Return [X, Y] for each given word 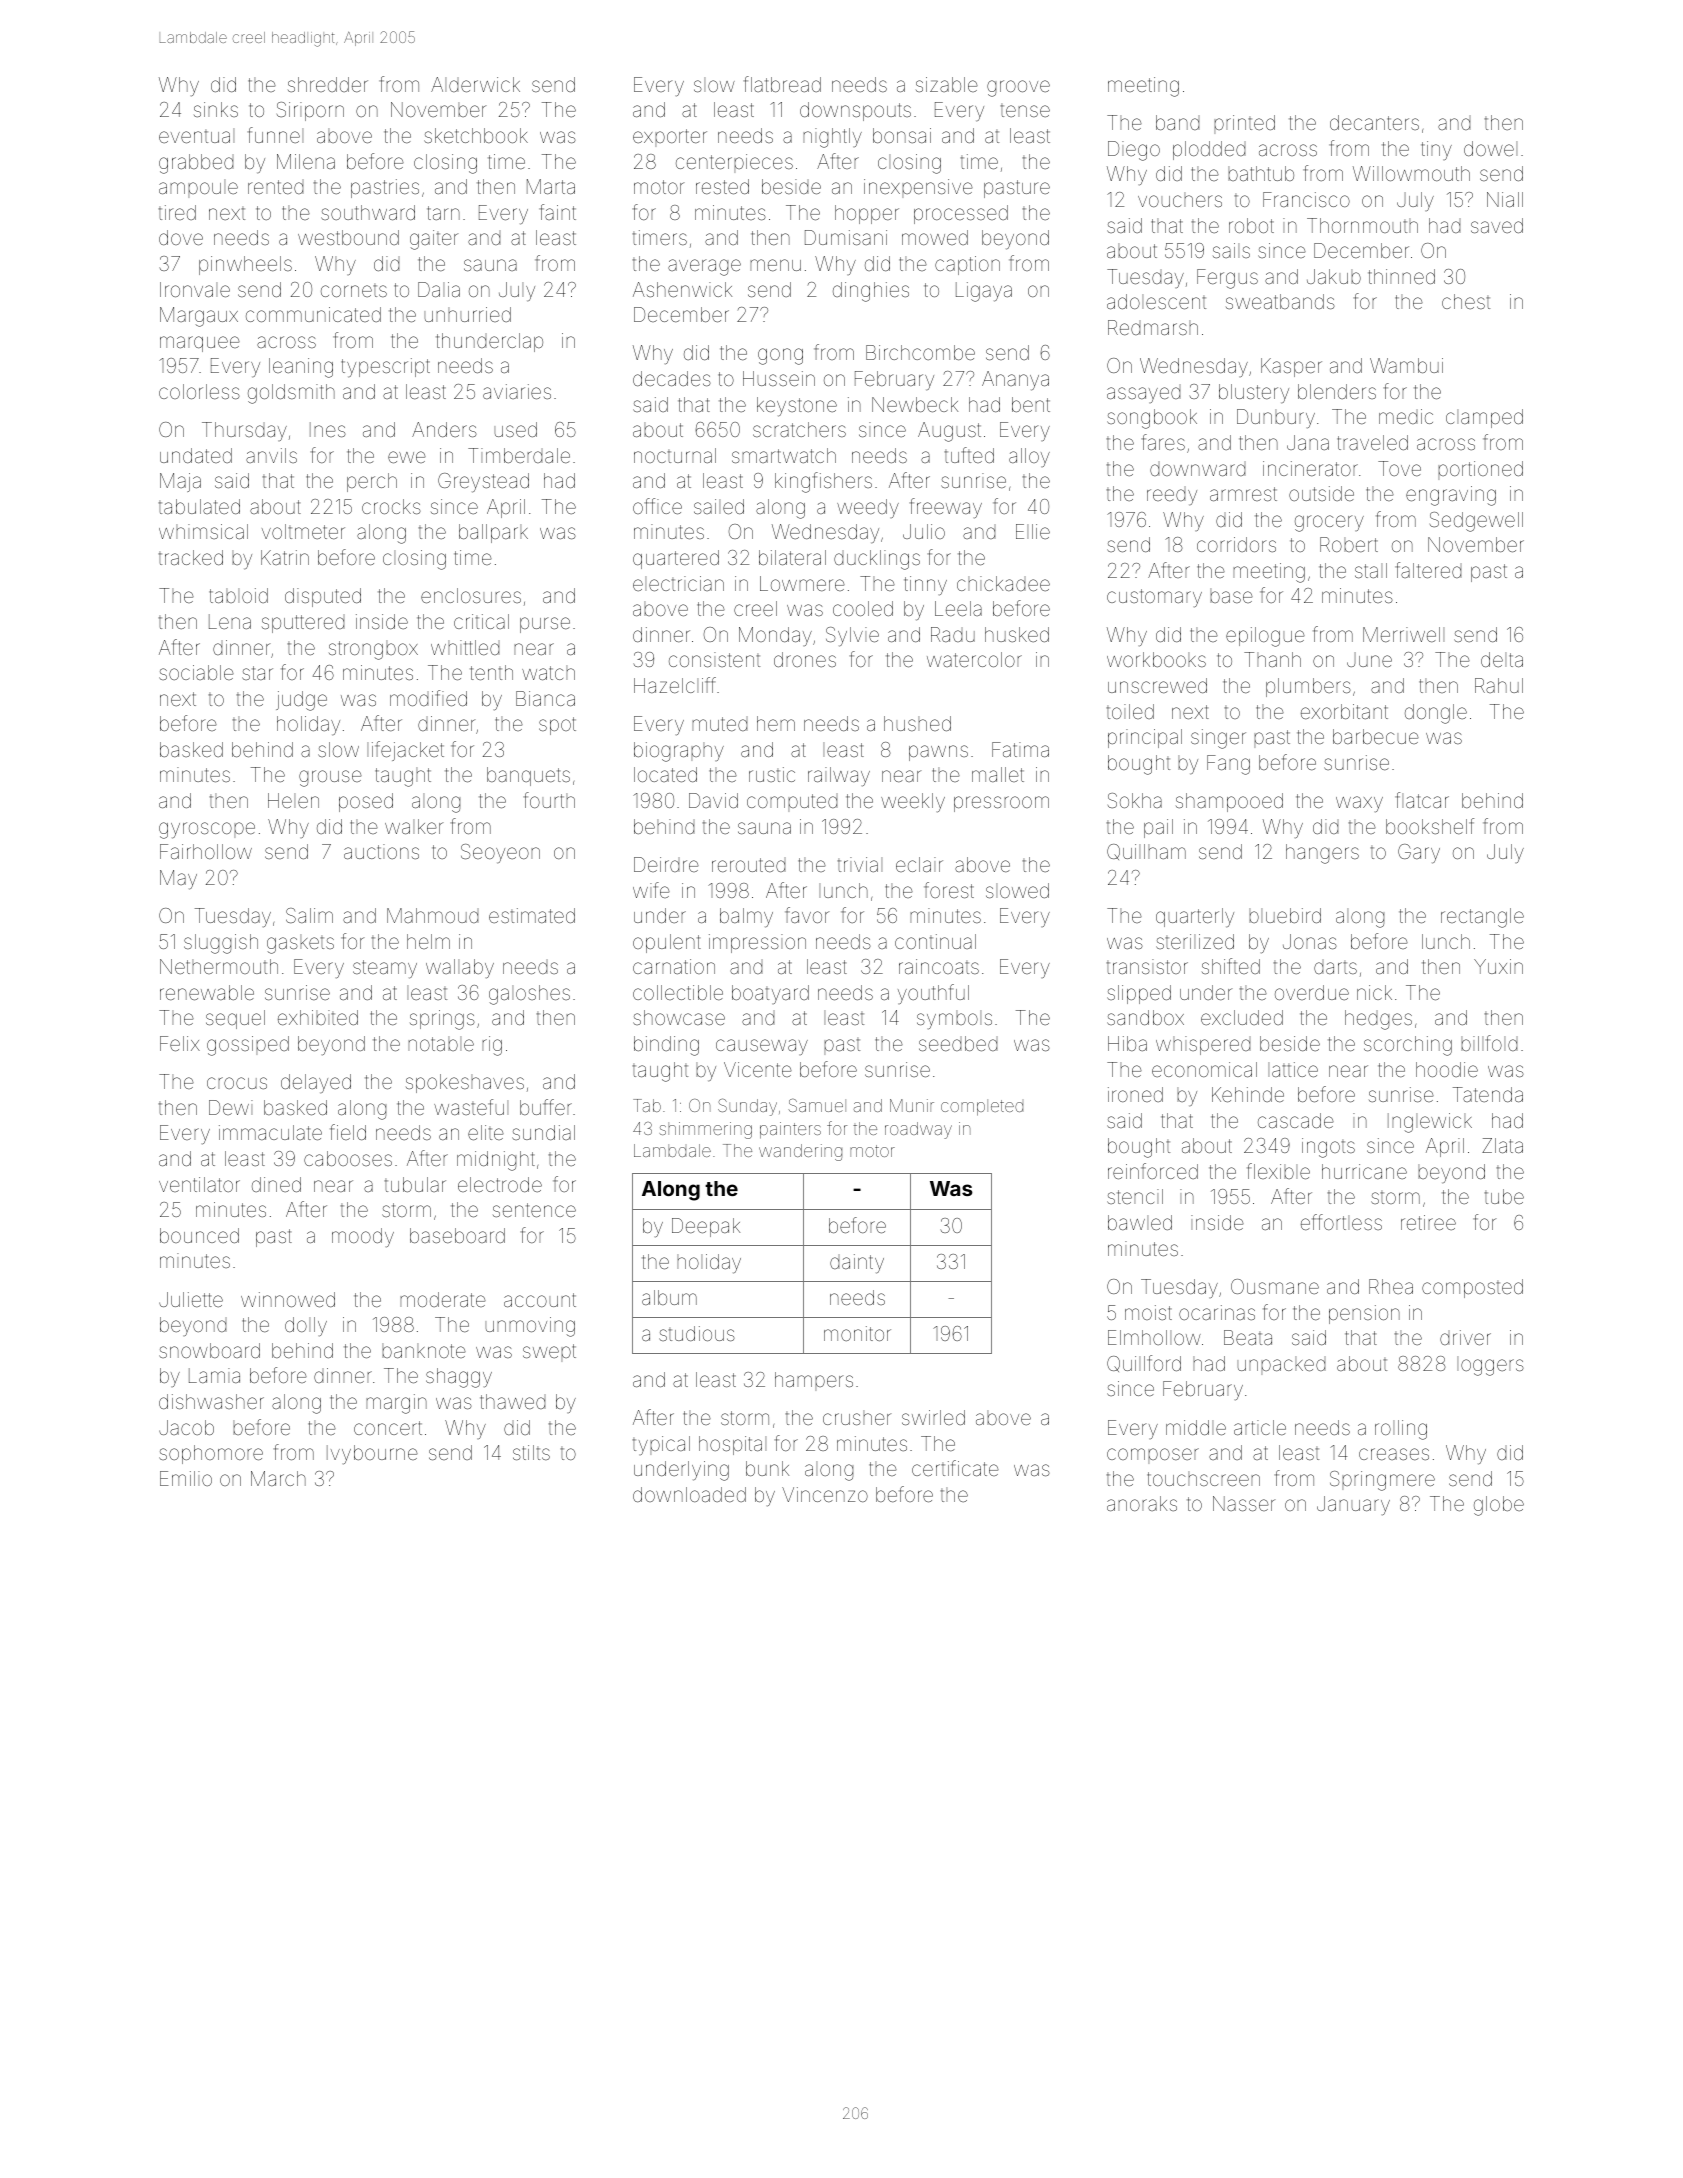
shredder [328, 84]
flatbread [782, 84]
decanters [1374, 122]
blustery [1254, 393]
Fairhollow [206, 851]
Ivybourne [372, 1455]
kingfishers [823, 482]
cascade [1296, 1120]
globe [1499, 1506]
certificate [955, 1468]
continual [935, 941]
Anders [444, 429]
